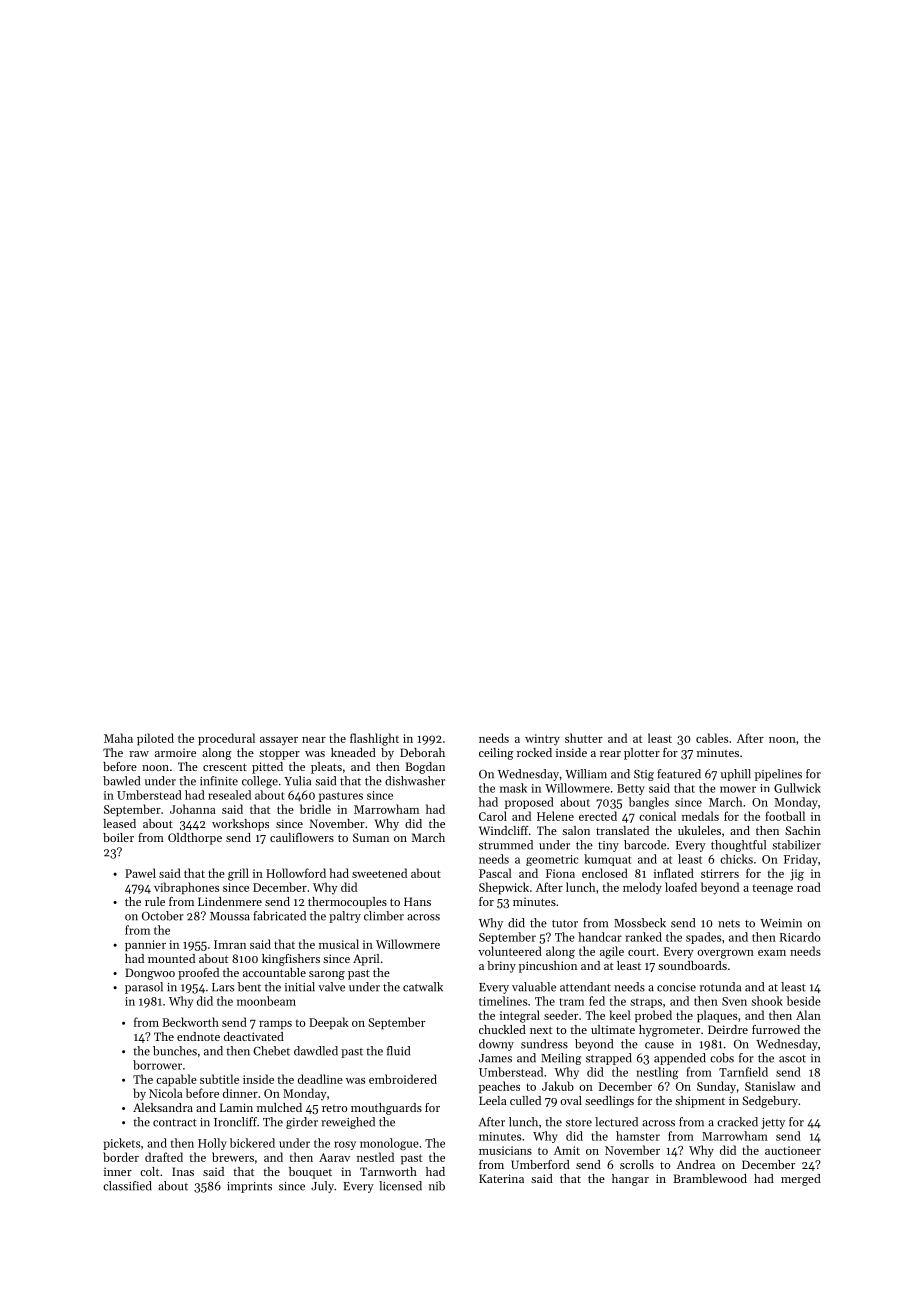 This image has width=924, height=1308. Describe the element at coordinates (249, 1187) in the image. I see `imprints` at that location.
